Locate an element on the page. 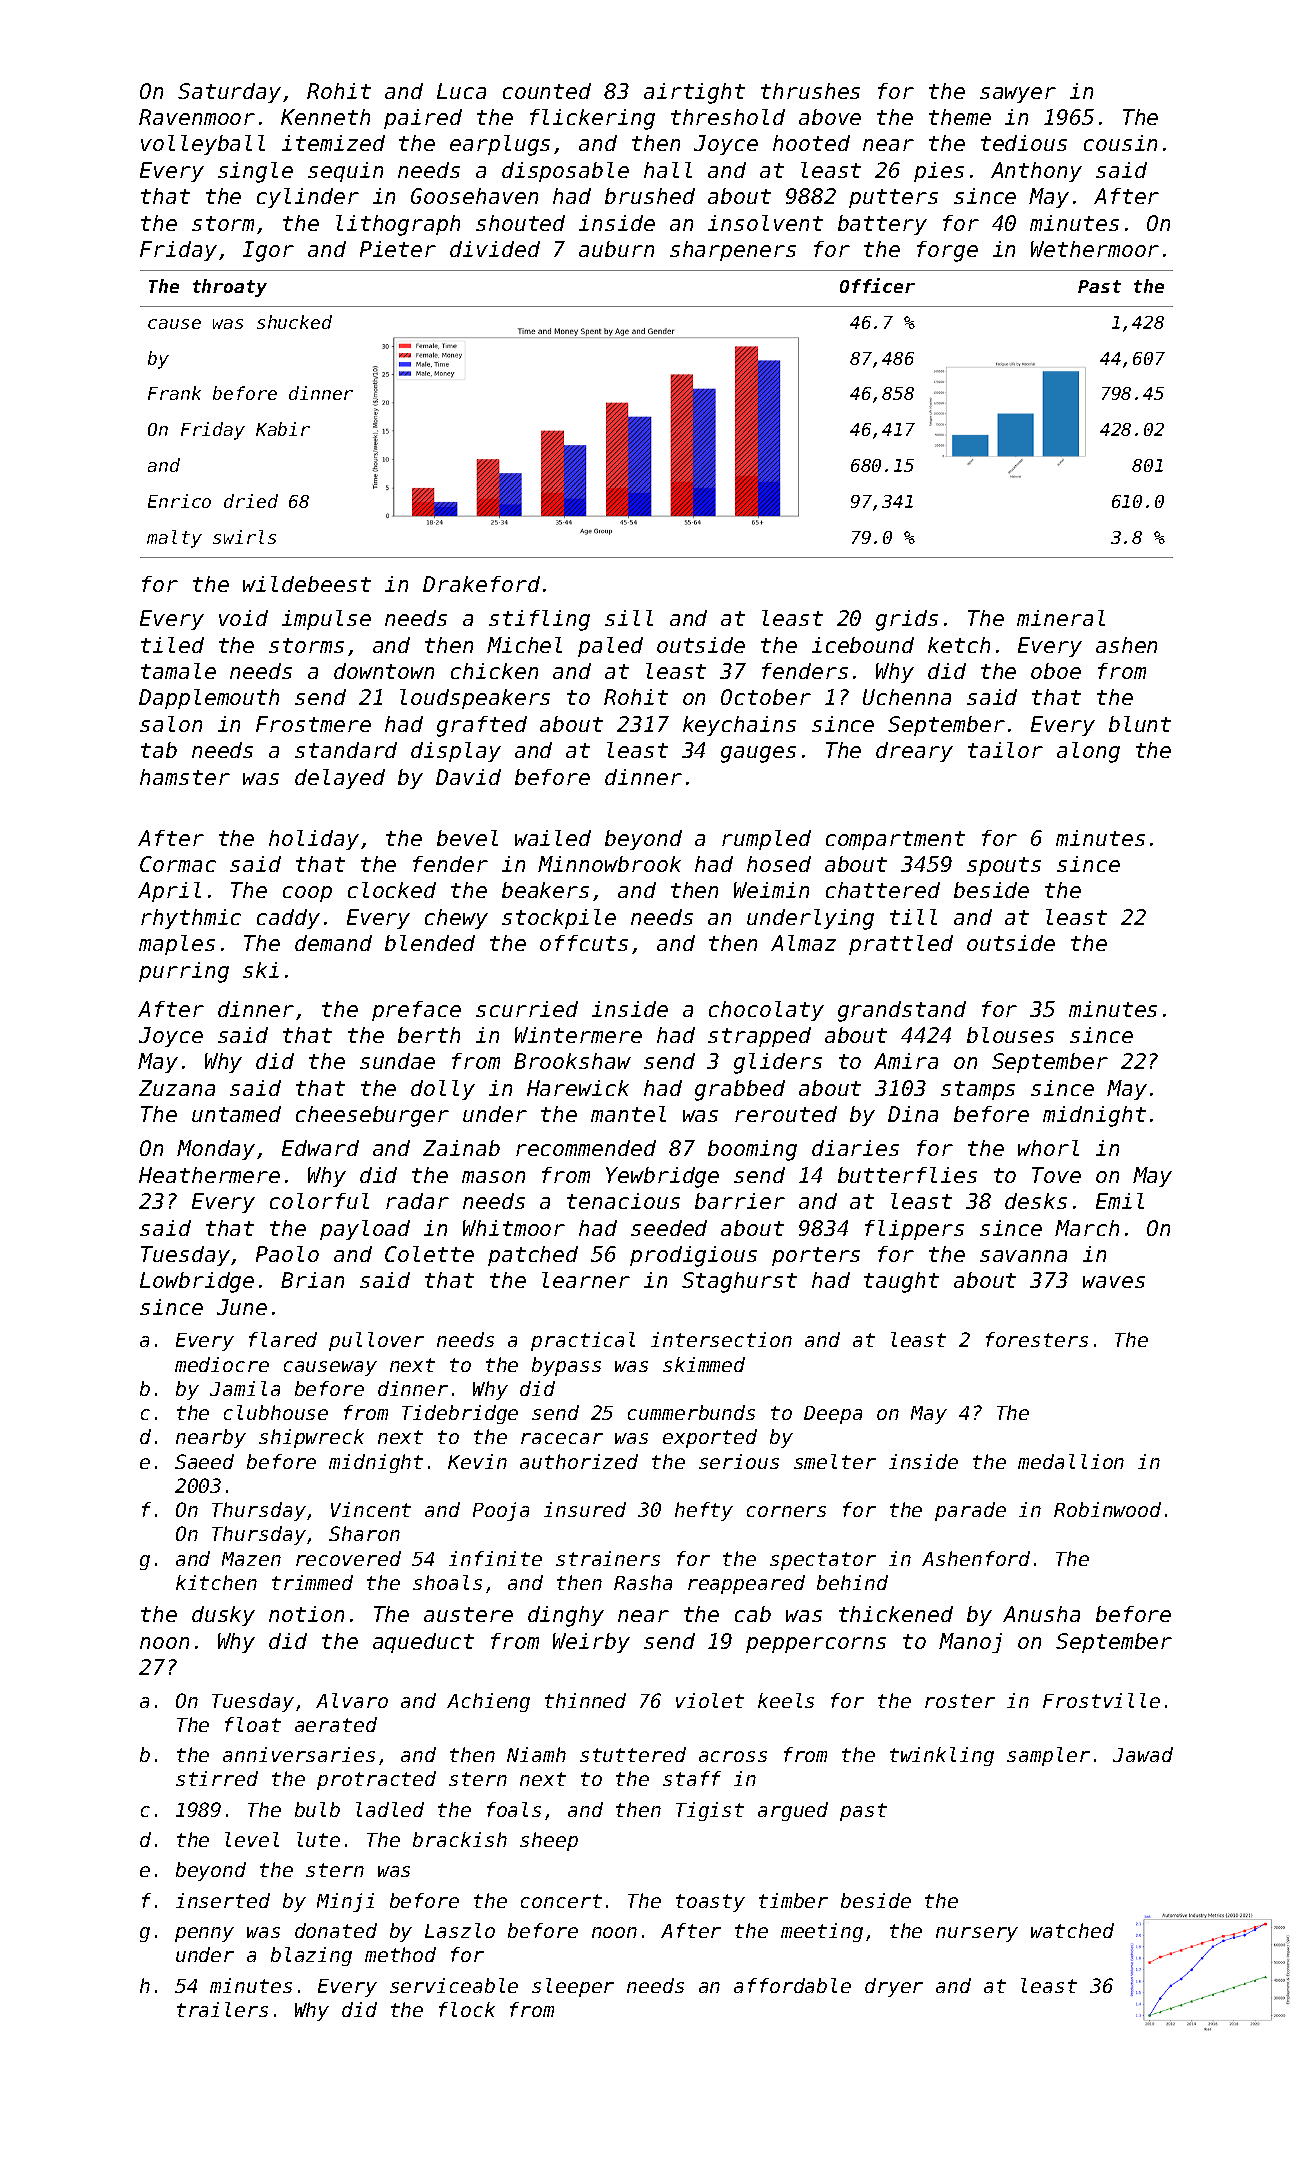 This page has width=1313, height=2162. inserted is located at coordinates (223, 1900).
